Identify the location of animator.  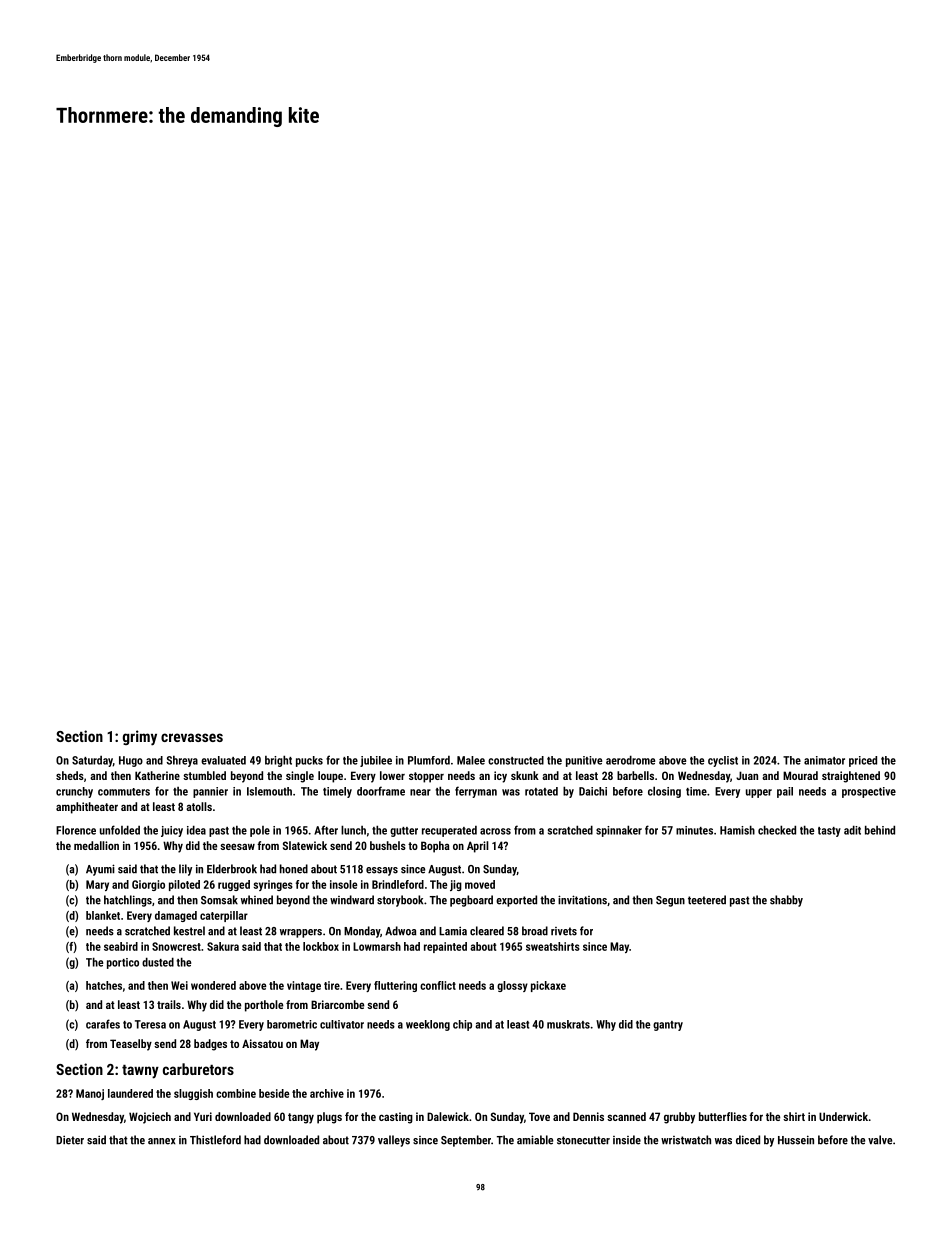
(824, 760).
